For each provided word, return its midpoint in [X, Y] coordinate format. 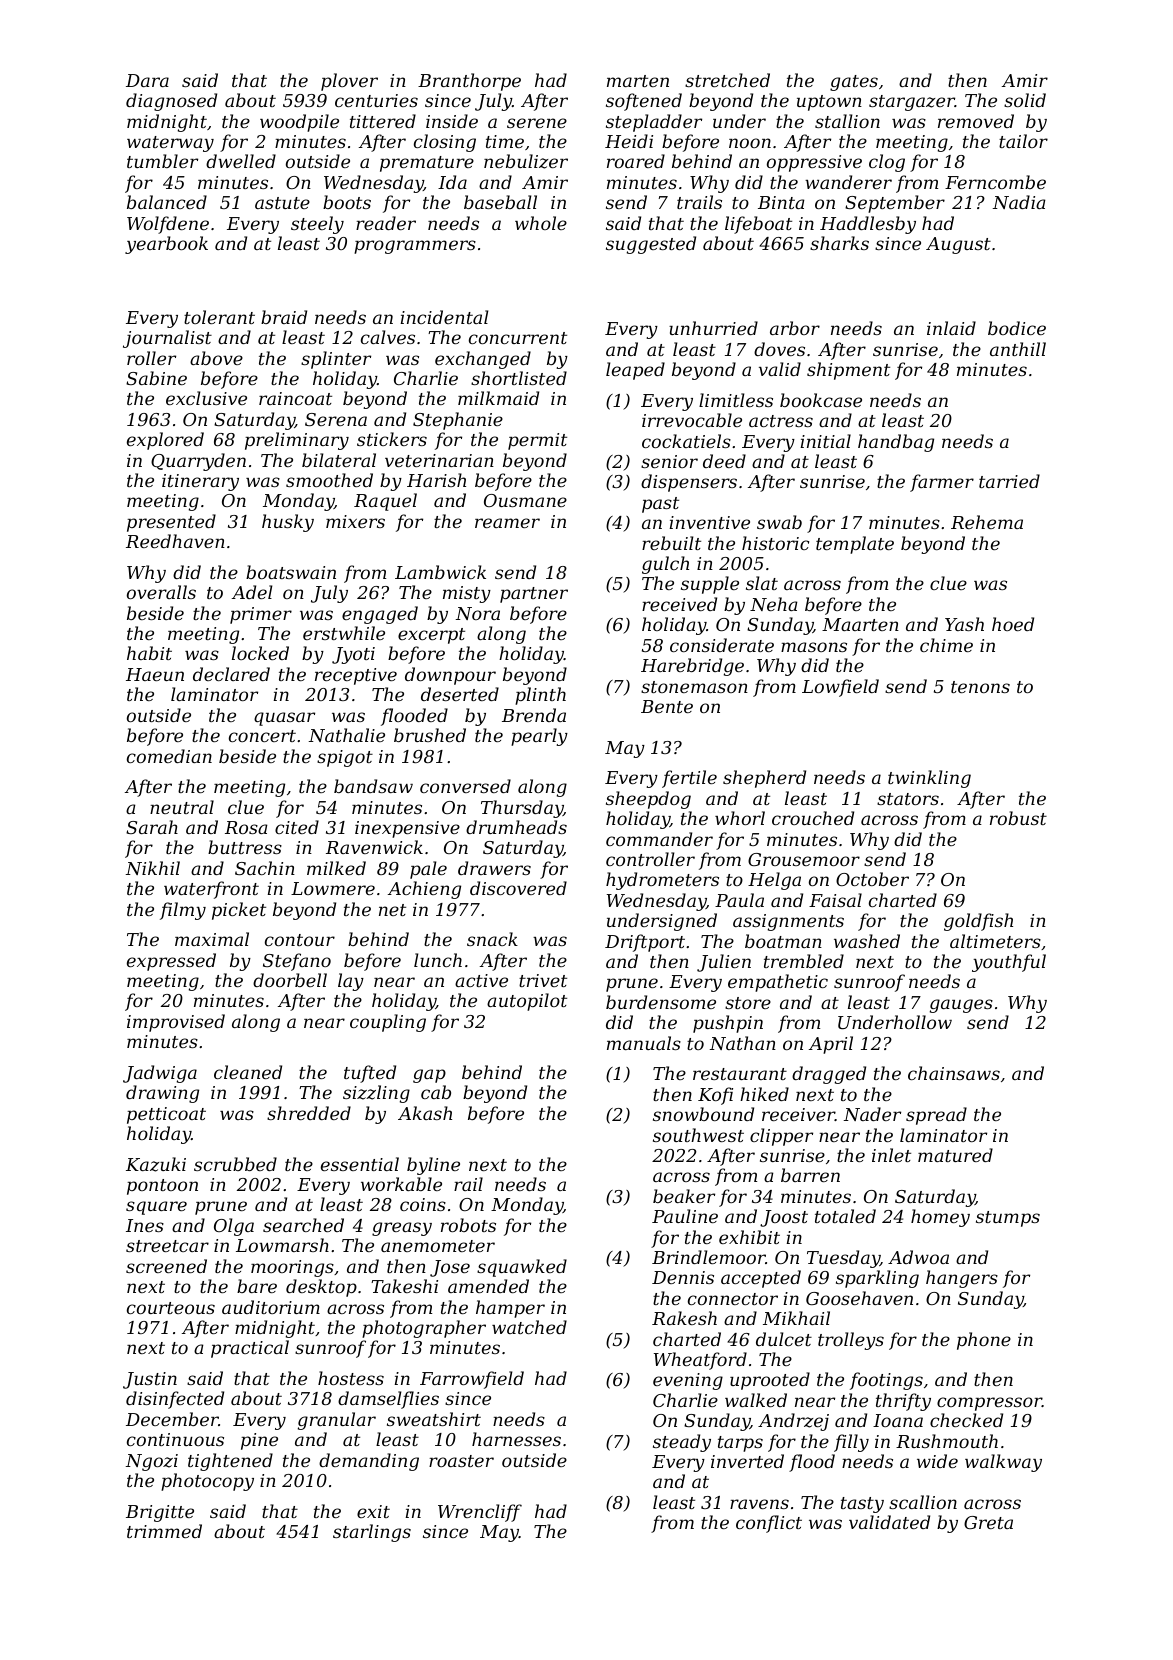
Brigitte [160, 1513]
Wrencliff [480, 1513]
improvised [176, 1023]
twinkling [929, 779]
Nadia [1019, 202]
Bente [667, 706]
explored [165, 441]
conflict [769, 1524]
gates [854, 83]
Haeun [155, 674]
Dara [147, 80]
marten [638, 81]
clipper [781, 1137]
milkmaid [498, 398]
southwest [698, 1135]
